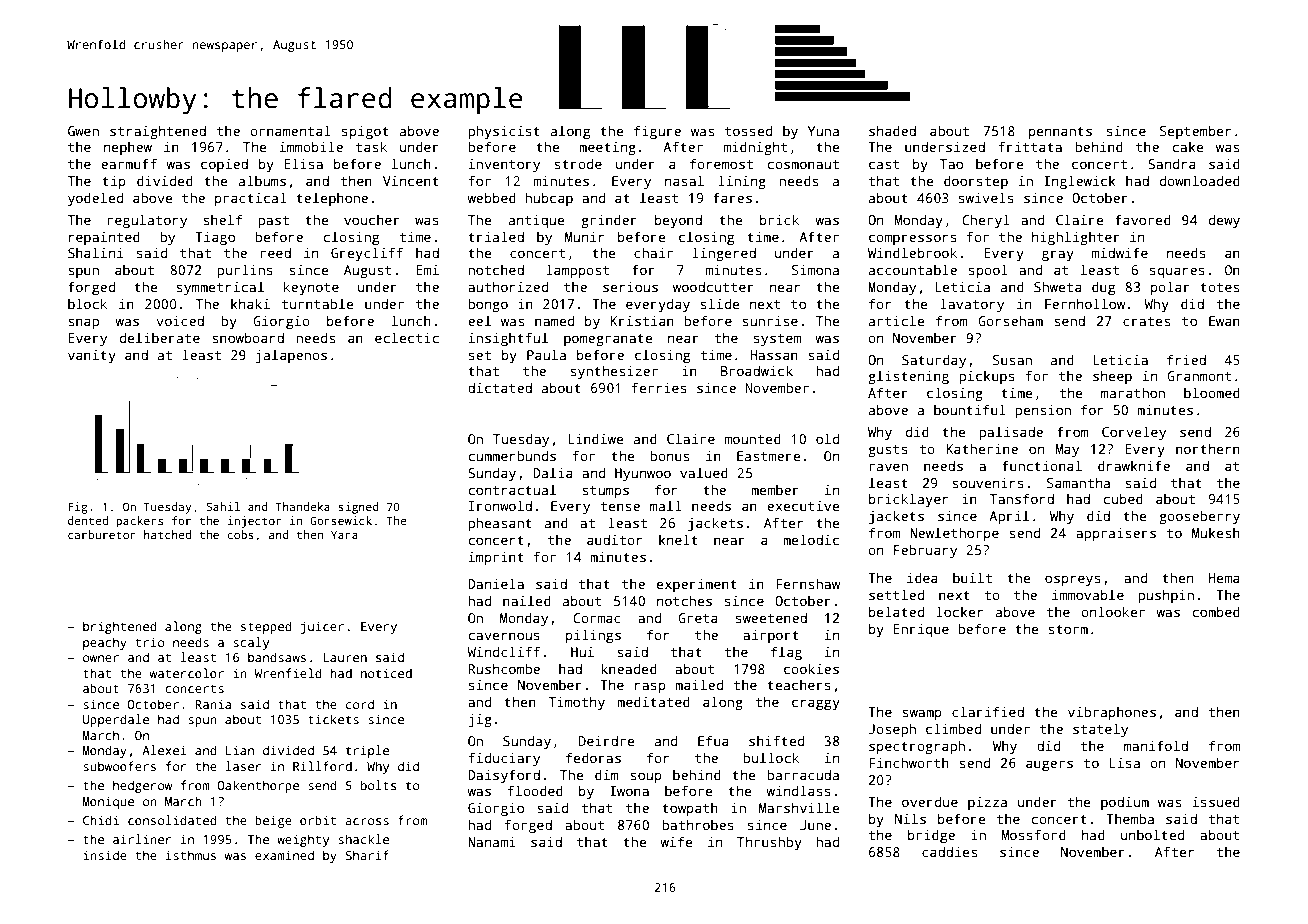 This screenshot has height=924, width=1308. Describe the element at coordinates (372, 219) in the screenshot. I see `voucher` at that location.
